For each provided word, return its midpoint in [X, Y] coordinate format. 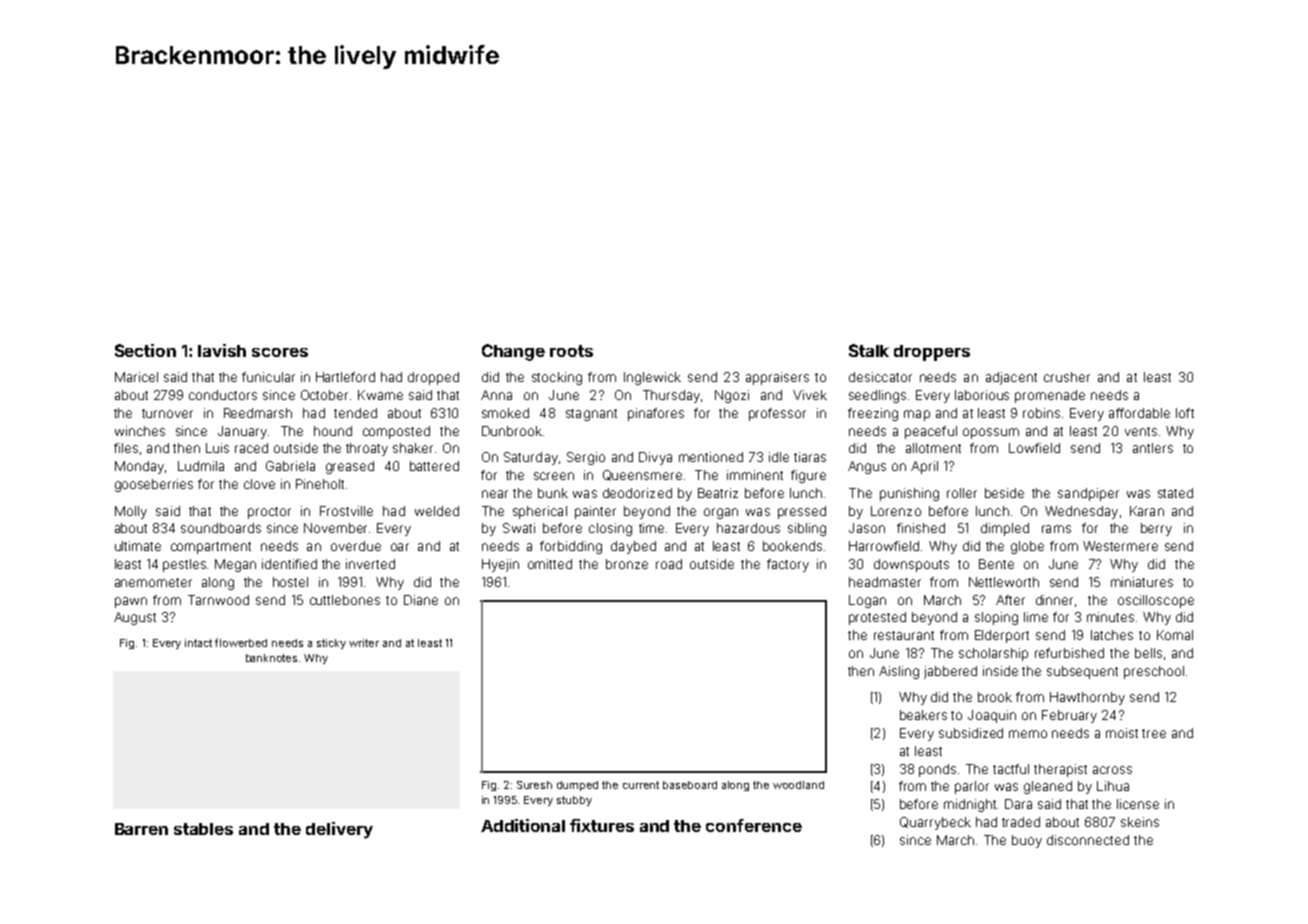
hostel [290, 582]
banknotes [271, 658]
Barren [141, 829]
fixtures [602, 825]
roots [571, 351]
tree [1154, 733]
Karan [1147, 511]
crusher [1067, 377]
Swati [519, 528]
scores [280, 352]
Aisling [899, 672]
